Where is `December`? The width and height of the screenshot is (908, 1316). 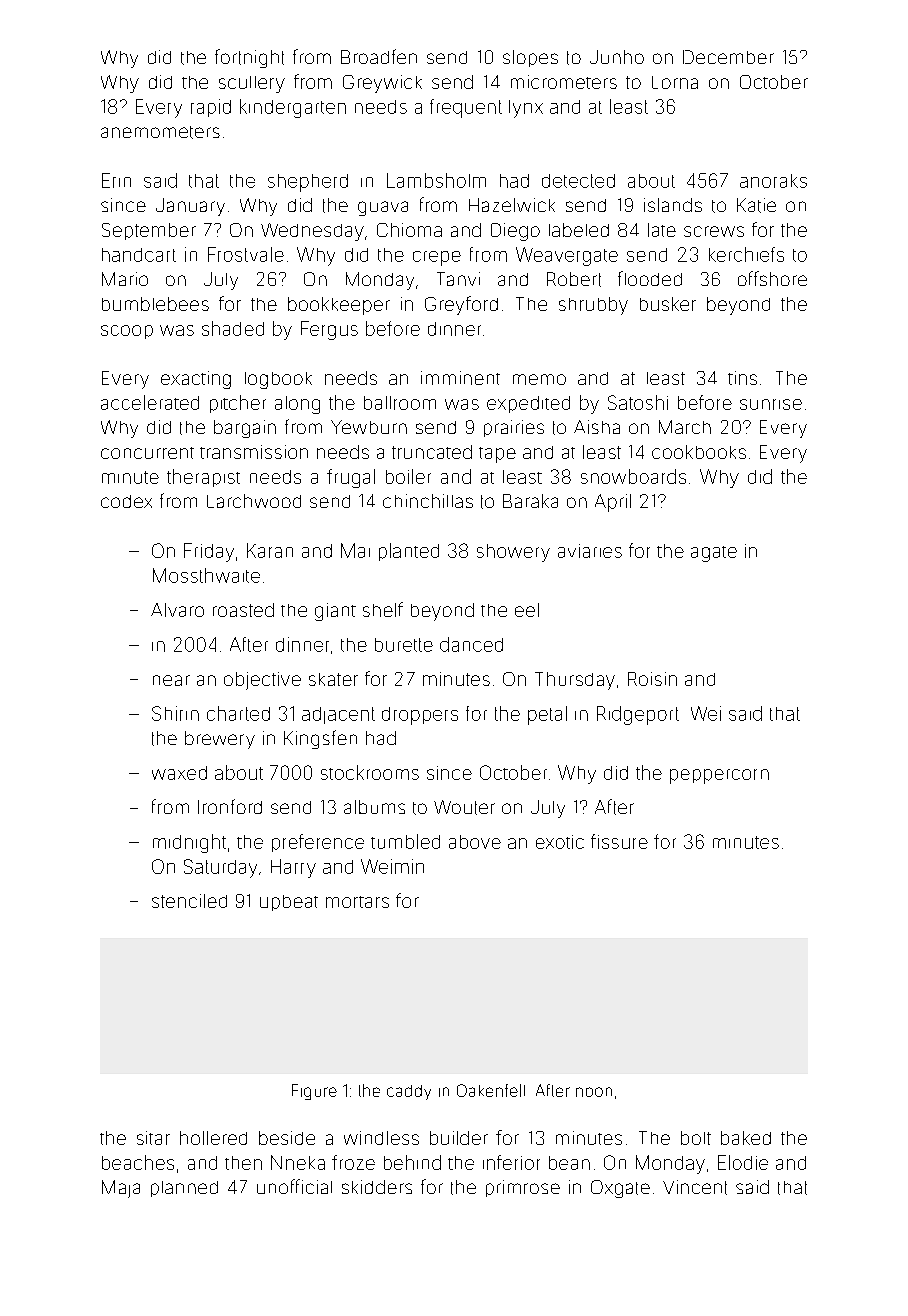 December is located at coordinates (728, 57).
